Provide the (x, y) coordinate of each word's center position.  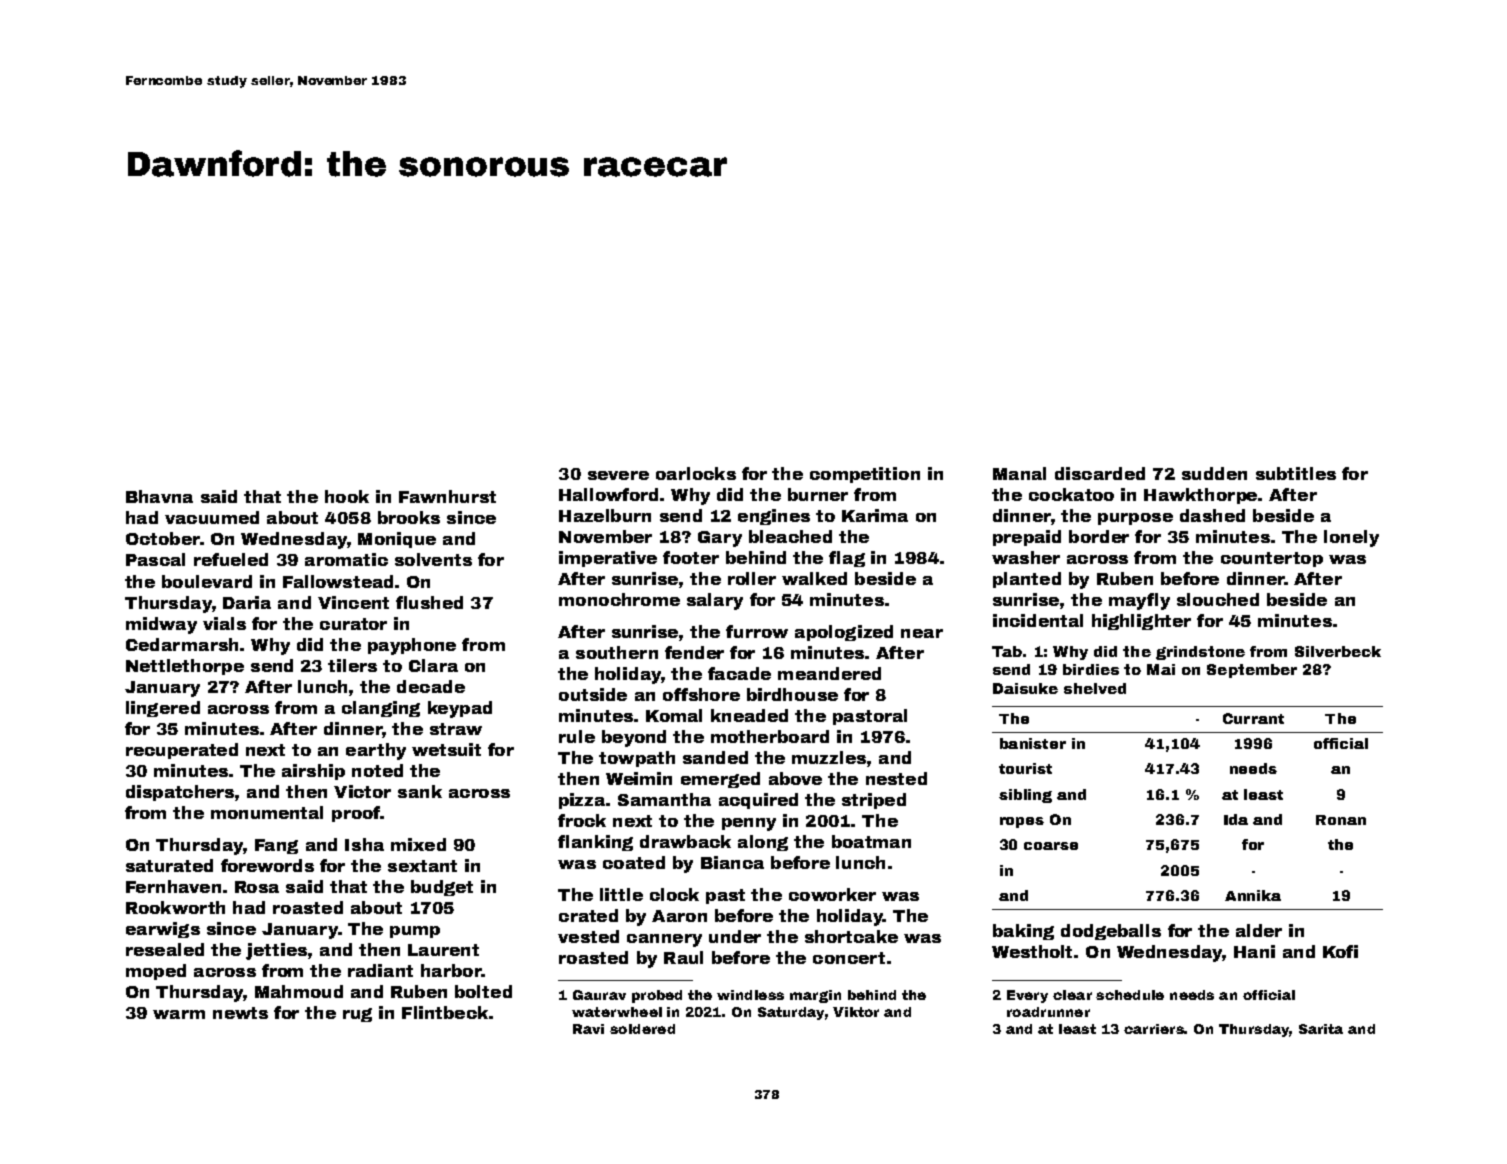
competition (865, 475)
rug (357, 1015)
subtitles (1296, 473)
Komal (674, 715)
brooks (409, 517)
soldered (642, 1029)
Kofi (1340, 951)
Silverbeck (1338, 651)
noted (377, 770)
